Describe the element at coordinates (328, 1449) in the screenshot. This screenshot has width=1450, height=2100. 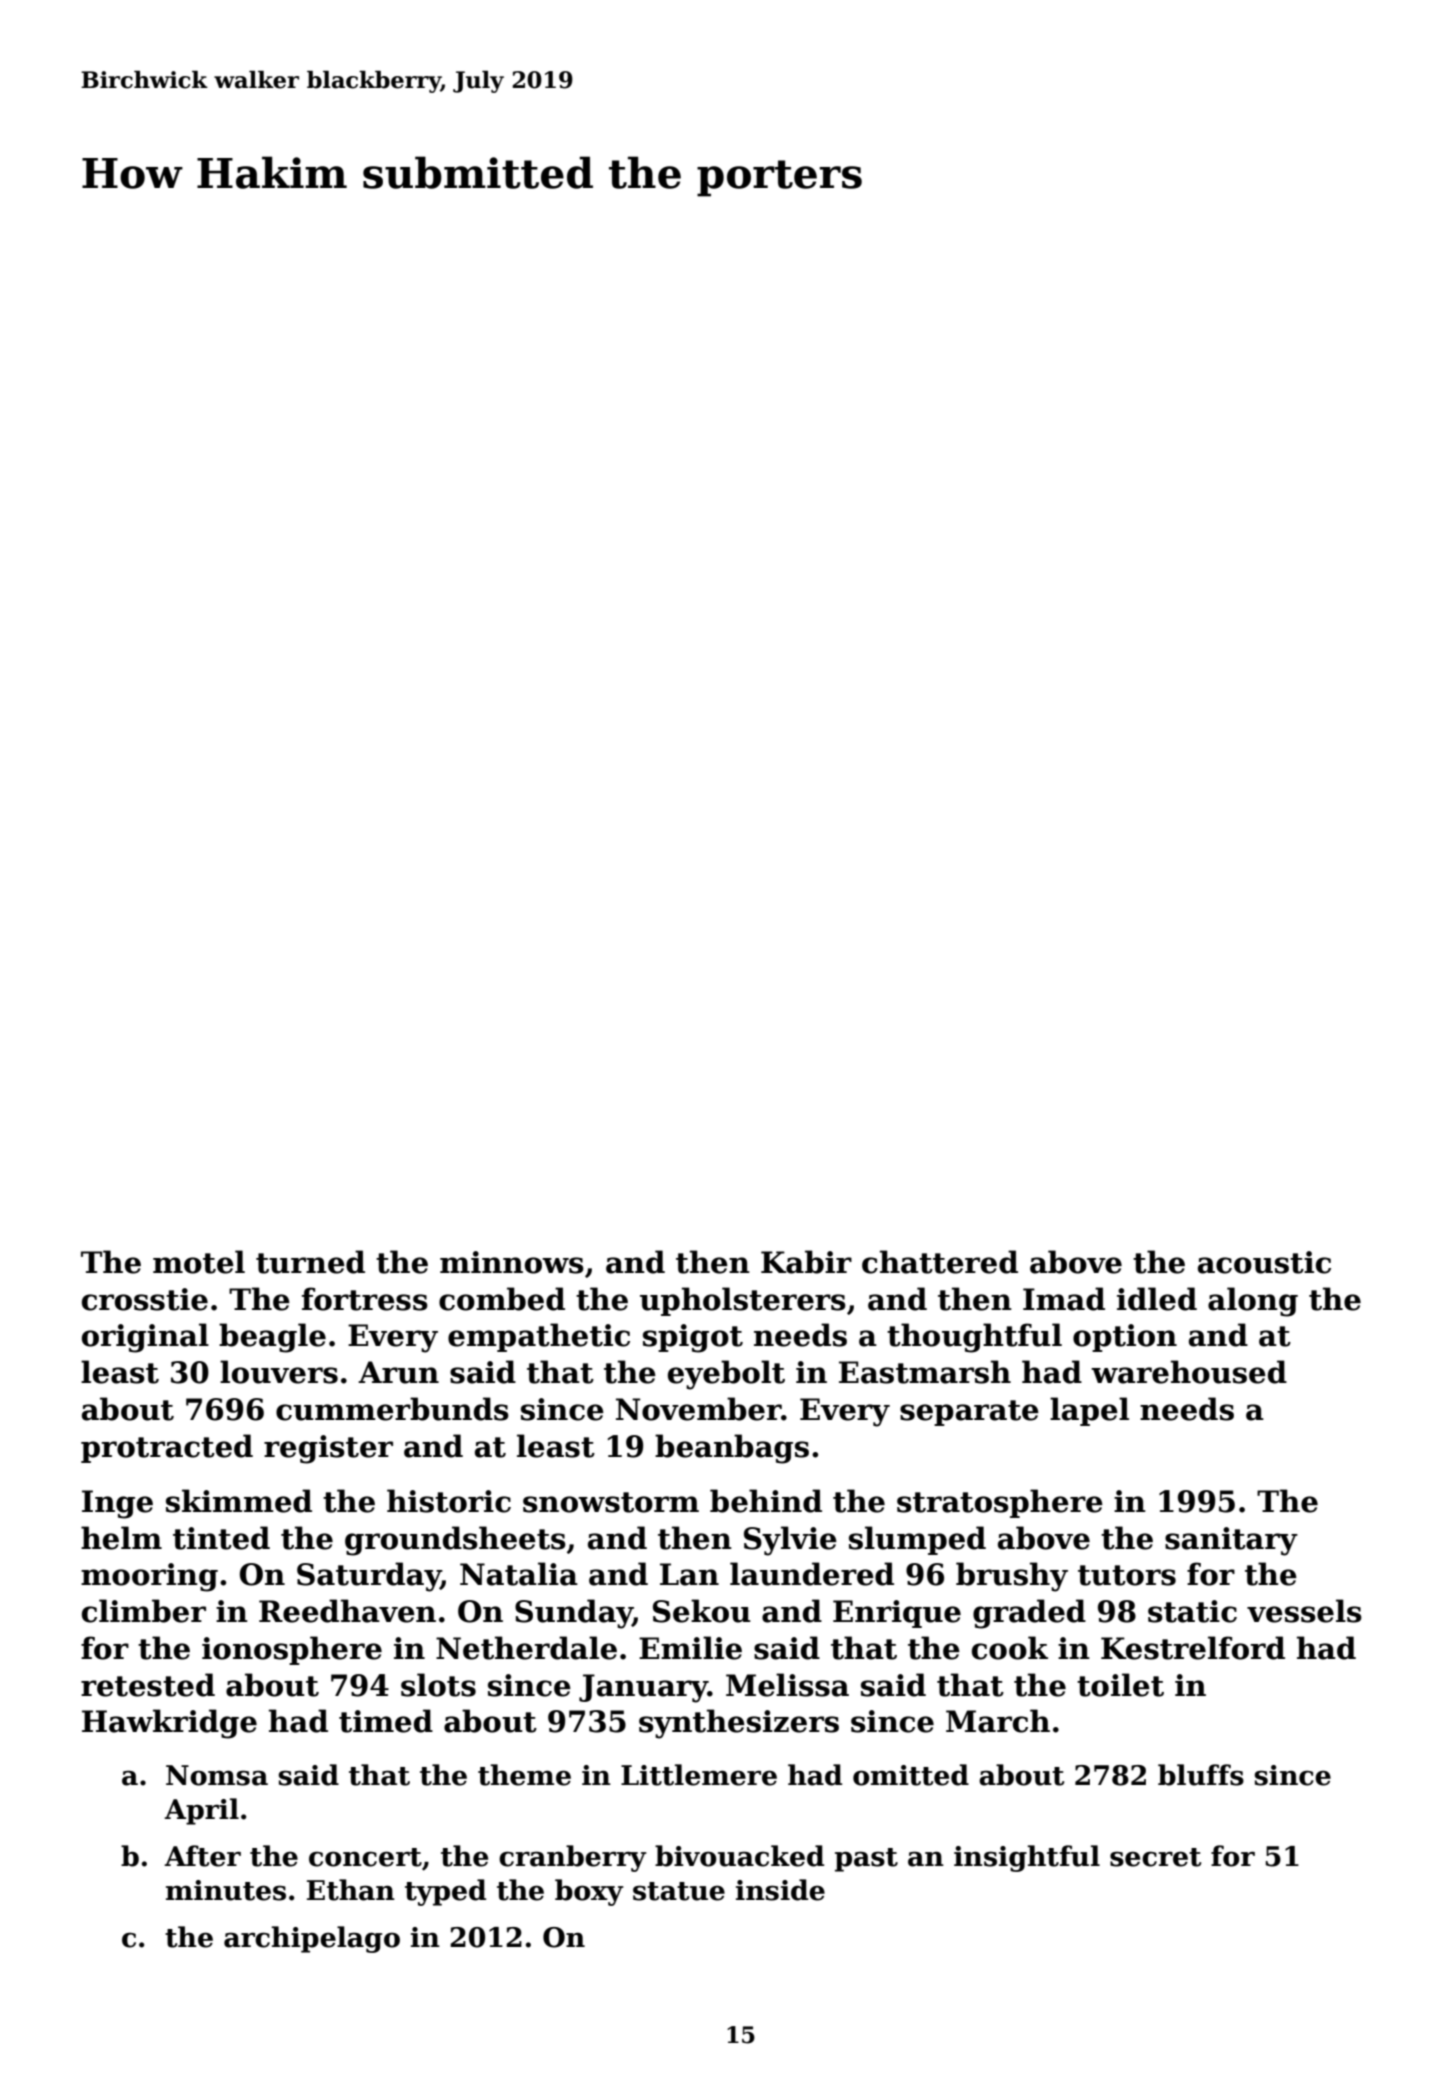
I see `register` at that location.
